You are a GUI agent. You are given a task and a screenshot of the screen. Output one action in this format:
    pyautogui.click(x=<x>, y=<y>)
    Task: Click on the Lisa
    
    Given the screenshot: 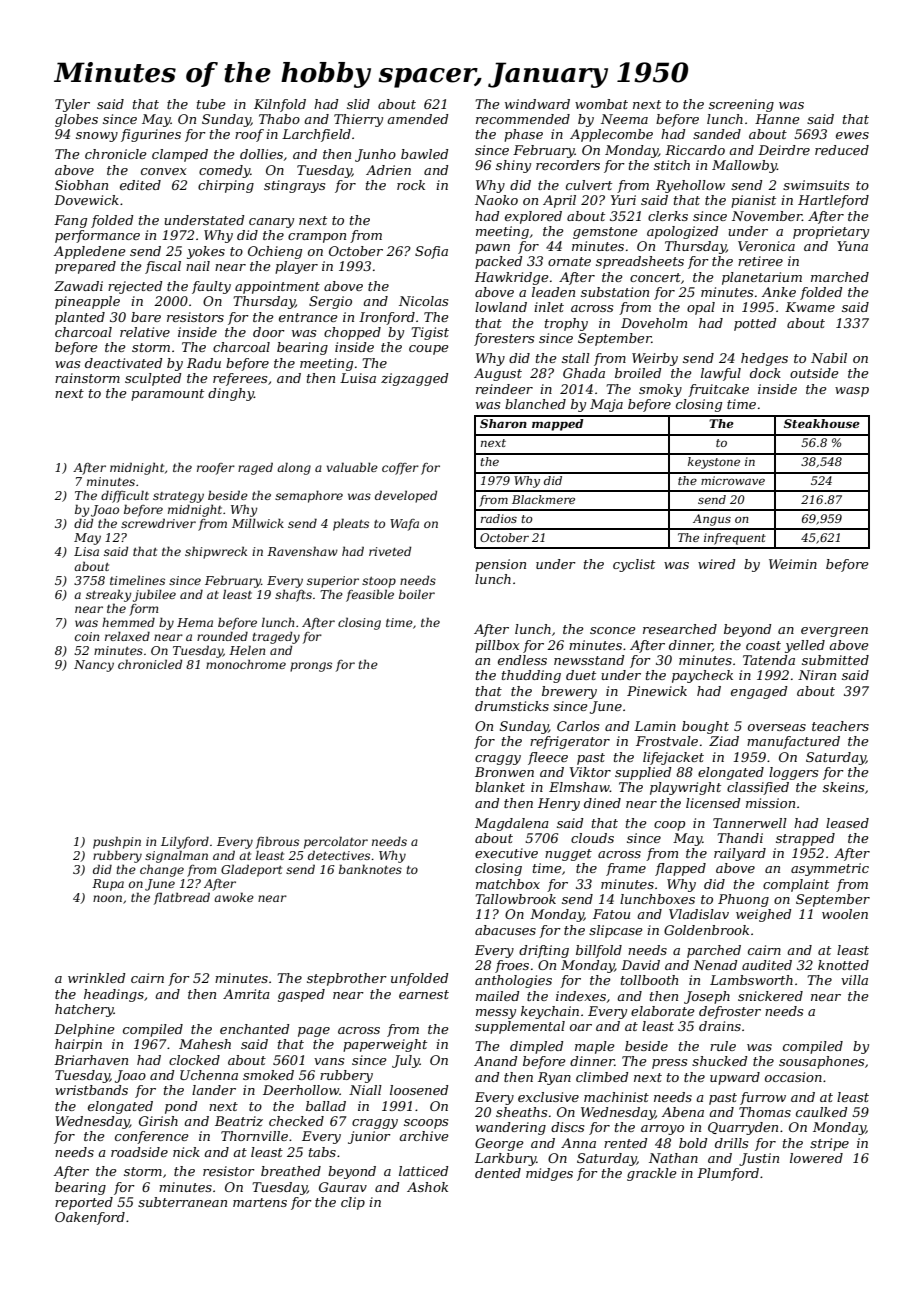 What is the action you would take?
    pyautogui.click(x=86, y=551)
